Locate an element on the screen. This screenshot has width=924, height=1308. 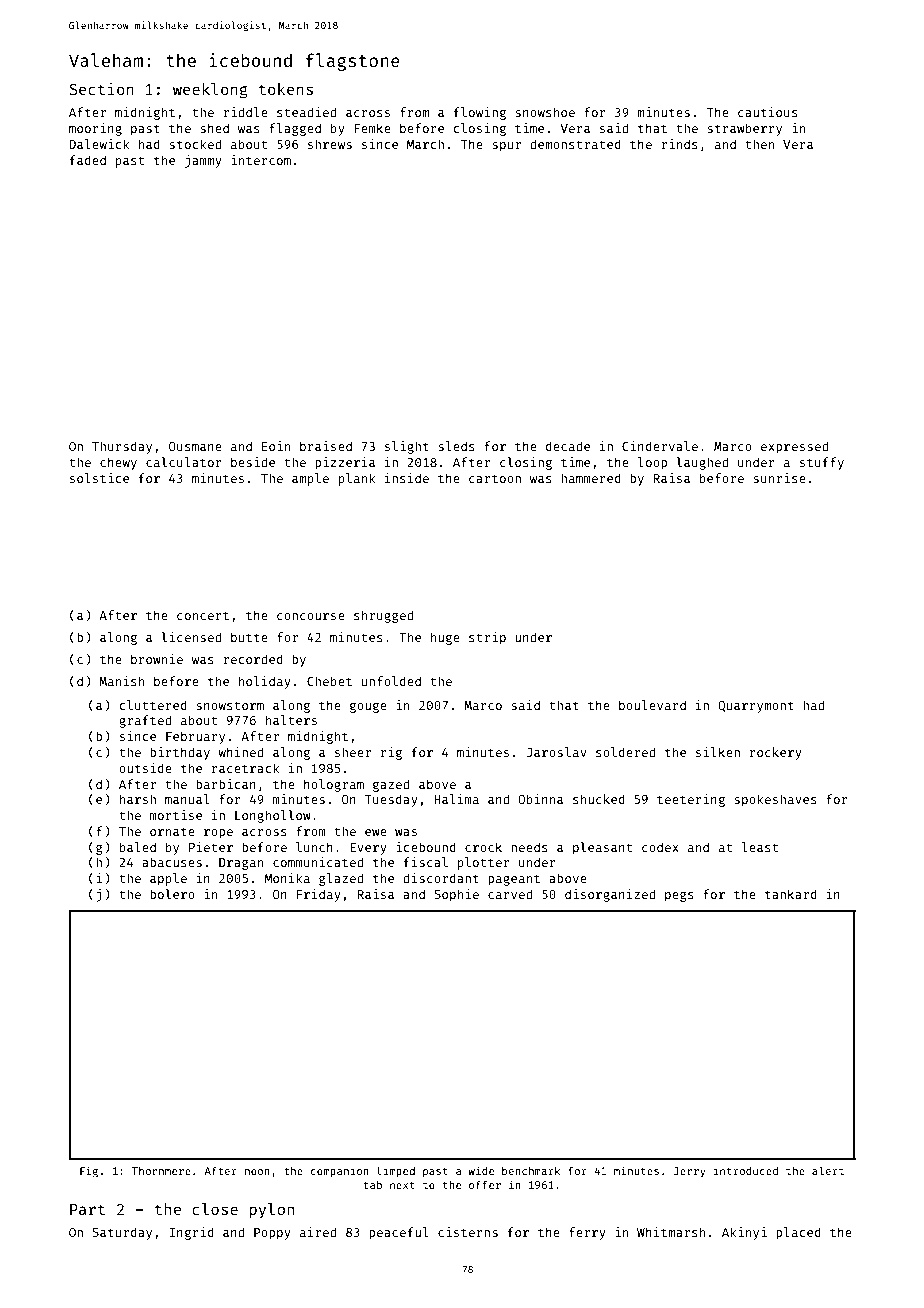
ferry is located at coordinates (587, 1233).
